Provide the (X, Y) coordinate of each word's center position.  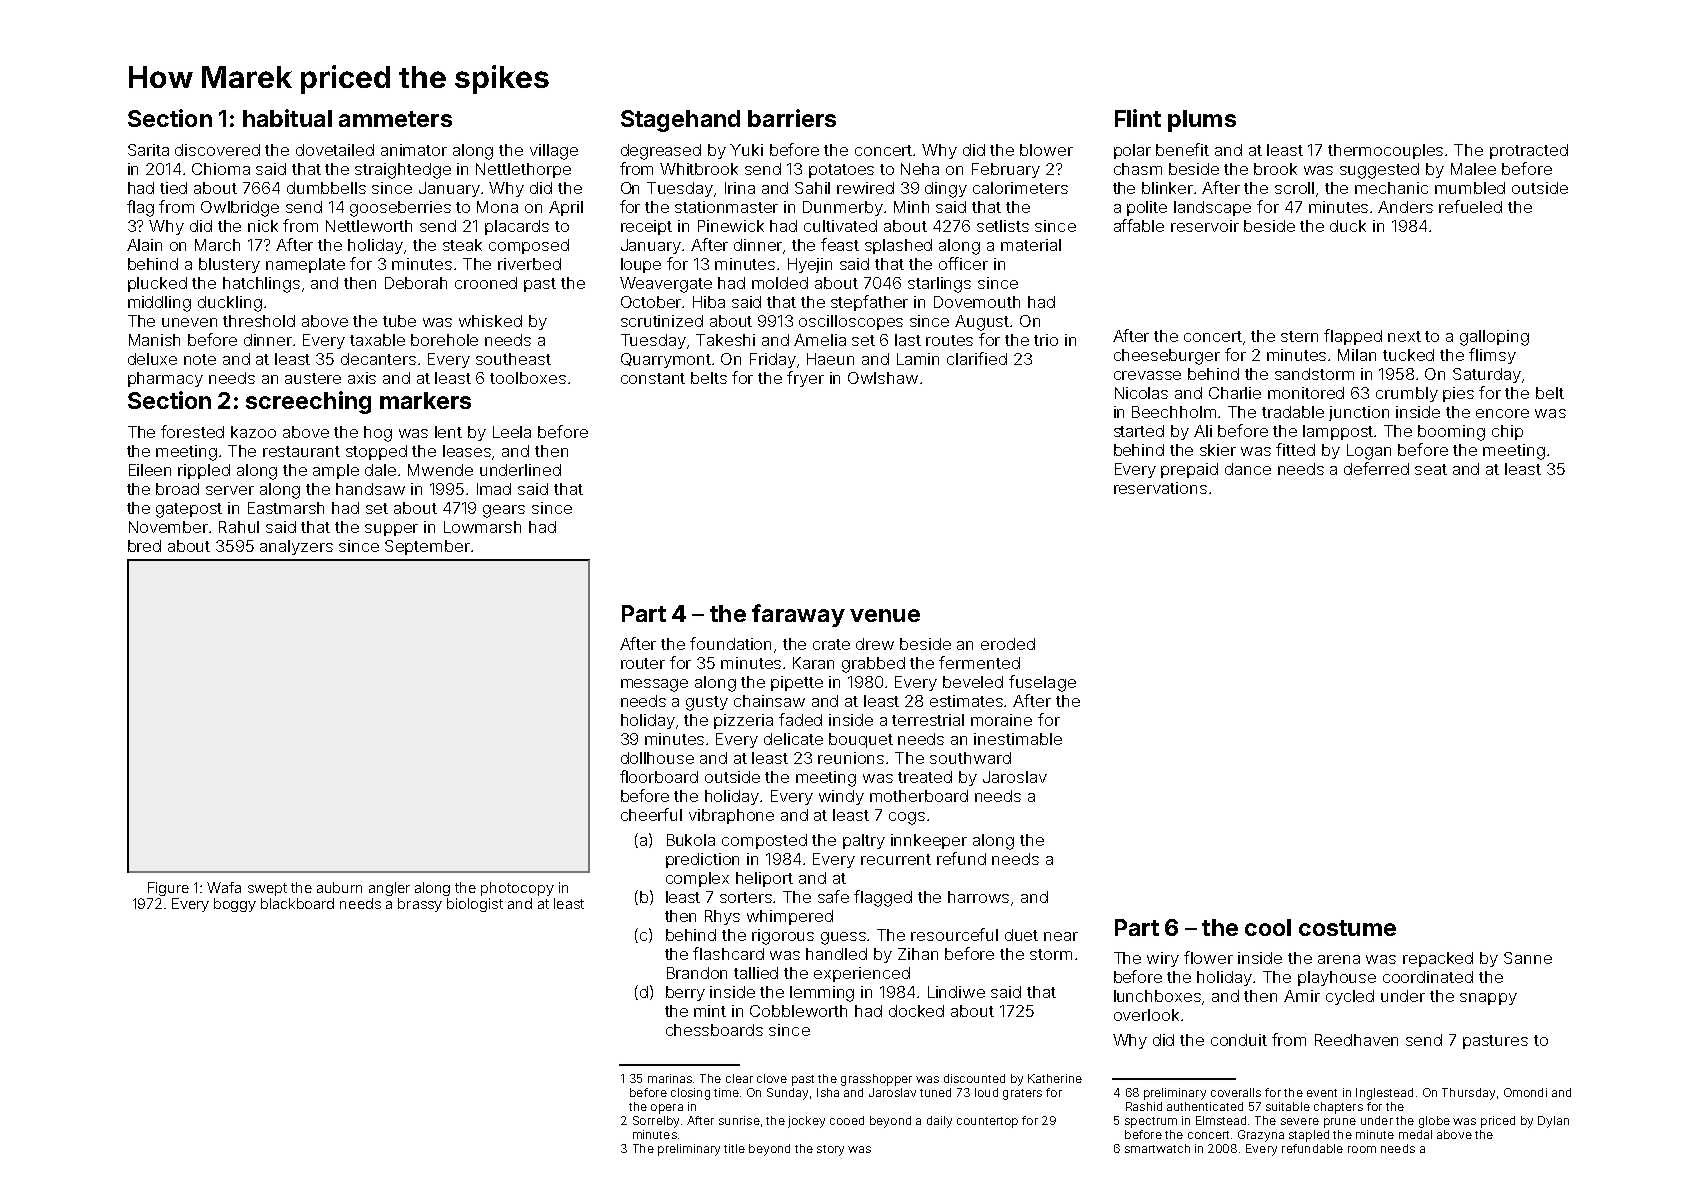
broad (177, 489)
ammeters (395, 119)
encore (1502, 413)
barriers (792, 118)
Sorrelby (656, 1122)
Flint (1138, 118)
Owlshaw (883, 378)
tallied (756, 973)
